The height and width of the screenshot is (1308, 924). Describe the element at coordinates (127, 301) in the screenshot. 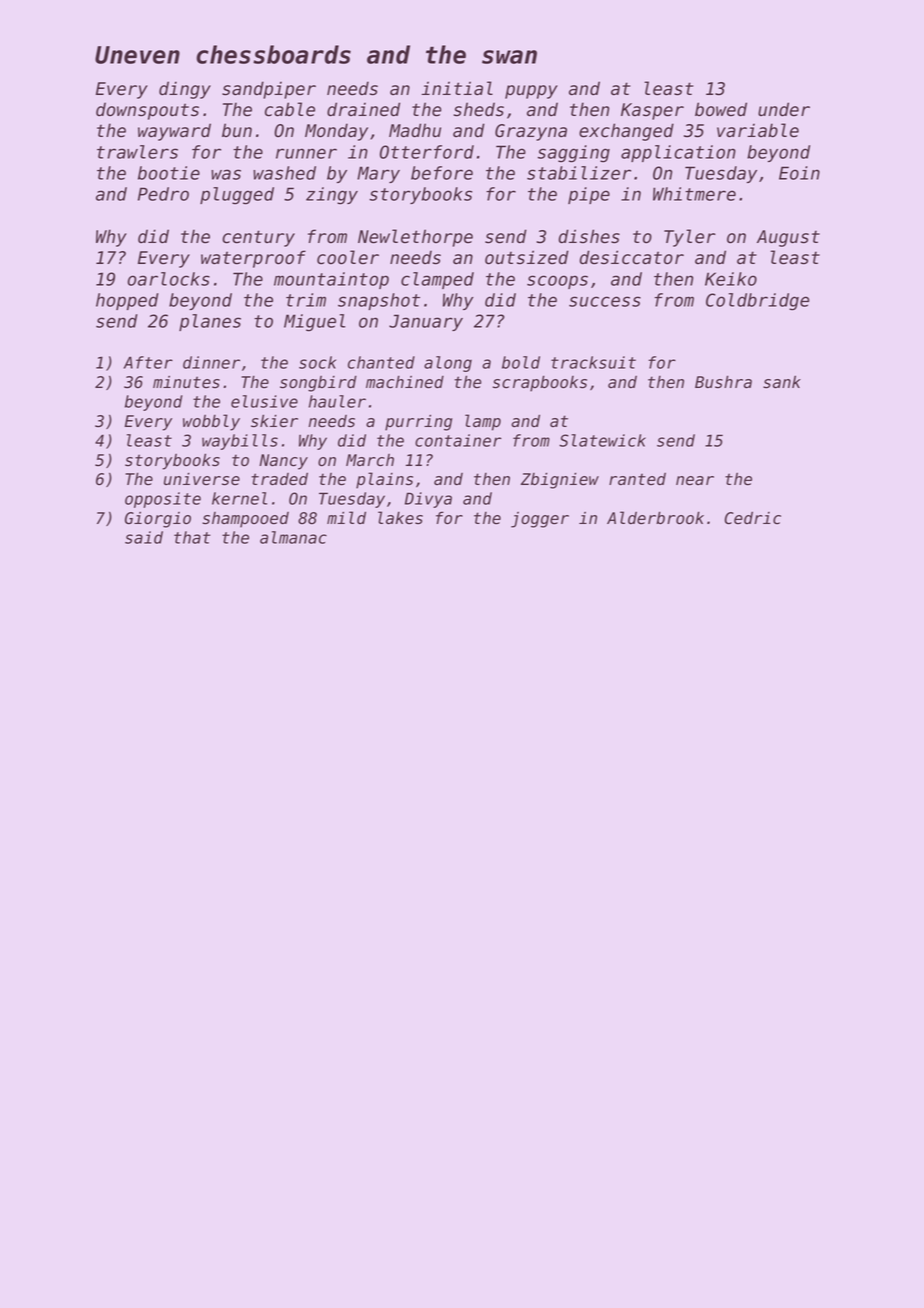

I see `hopped` at that location.
